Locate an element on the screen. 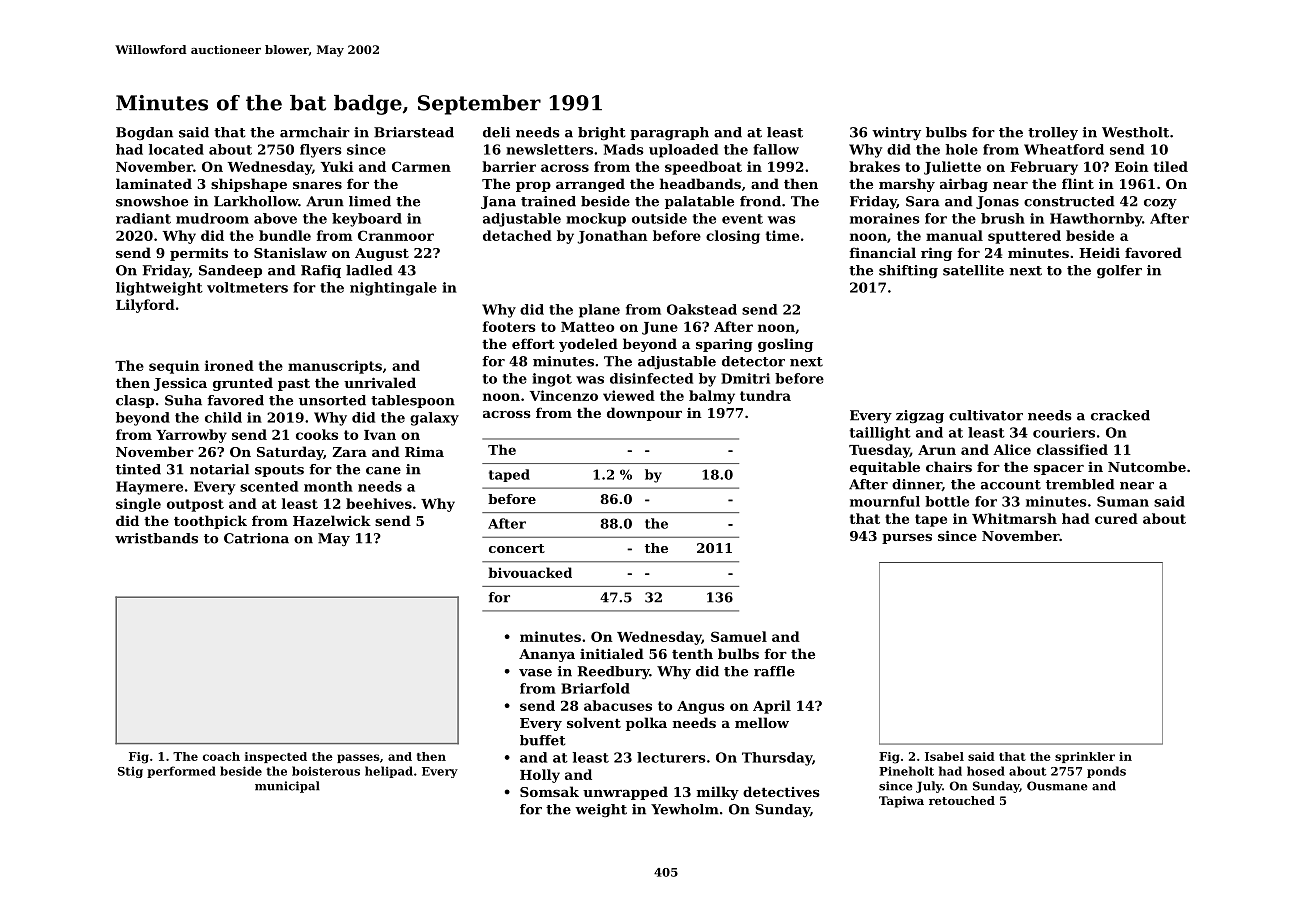 The width and height of the screenshot is (1308, 924). Whitmarsh is located at coordinates (1014, 518).
